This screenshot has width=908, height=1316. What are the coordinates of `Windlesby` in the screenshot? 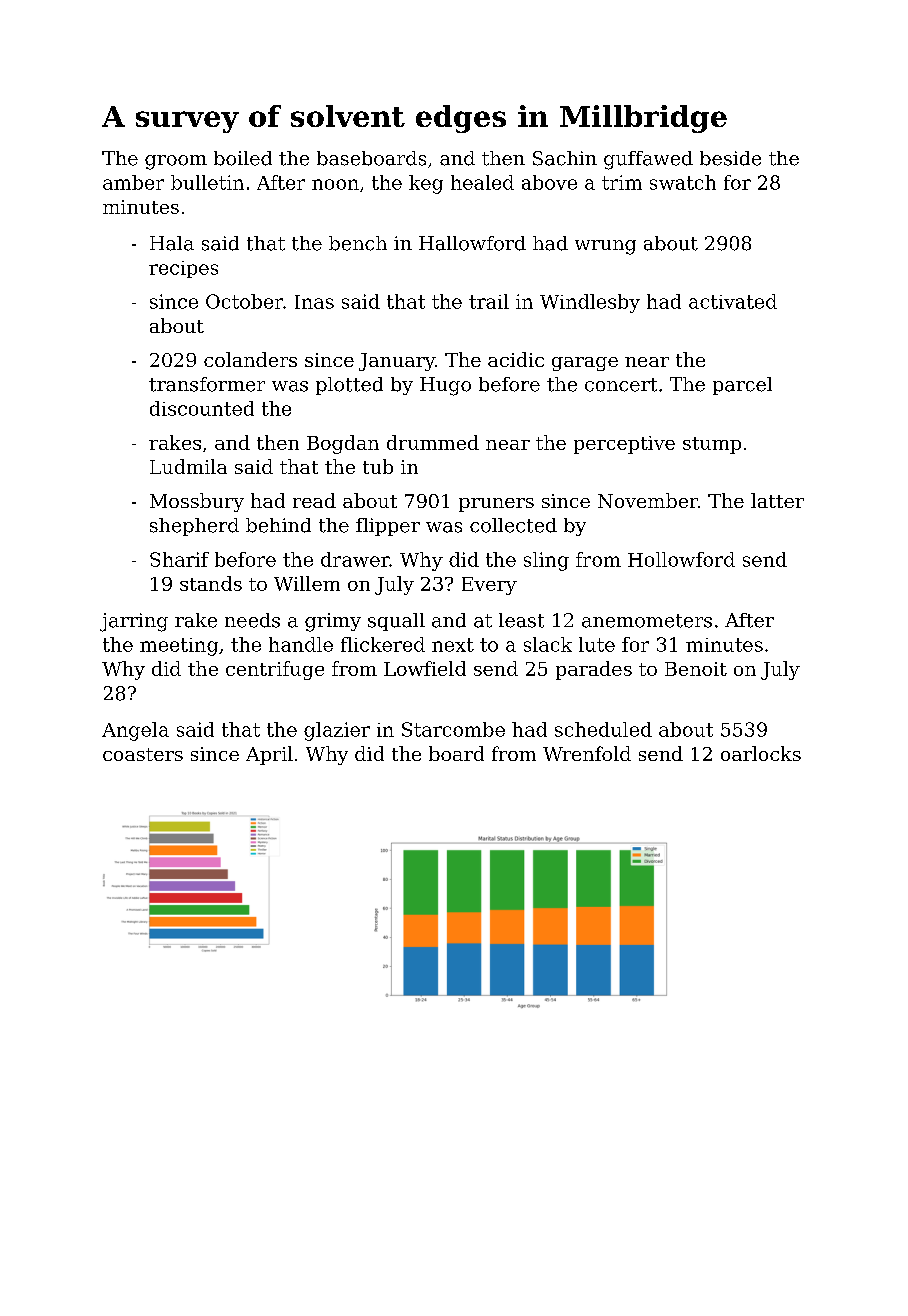 It's located at (590, 303).
